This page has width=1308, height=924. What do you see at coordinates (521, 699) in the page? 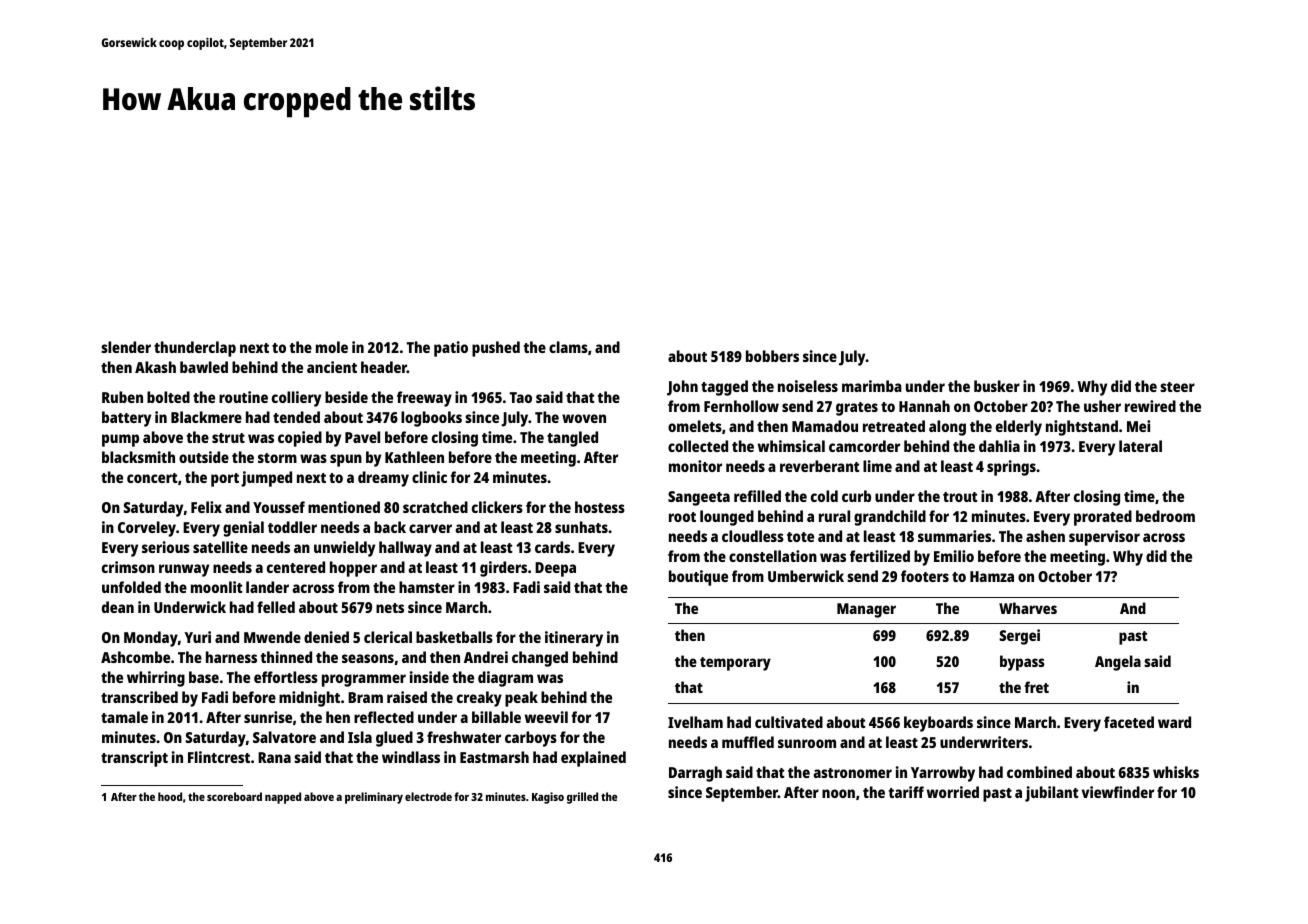
I see `peak` at bounding box center [521, 699].
